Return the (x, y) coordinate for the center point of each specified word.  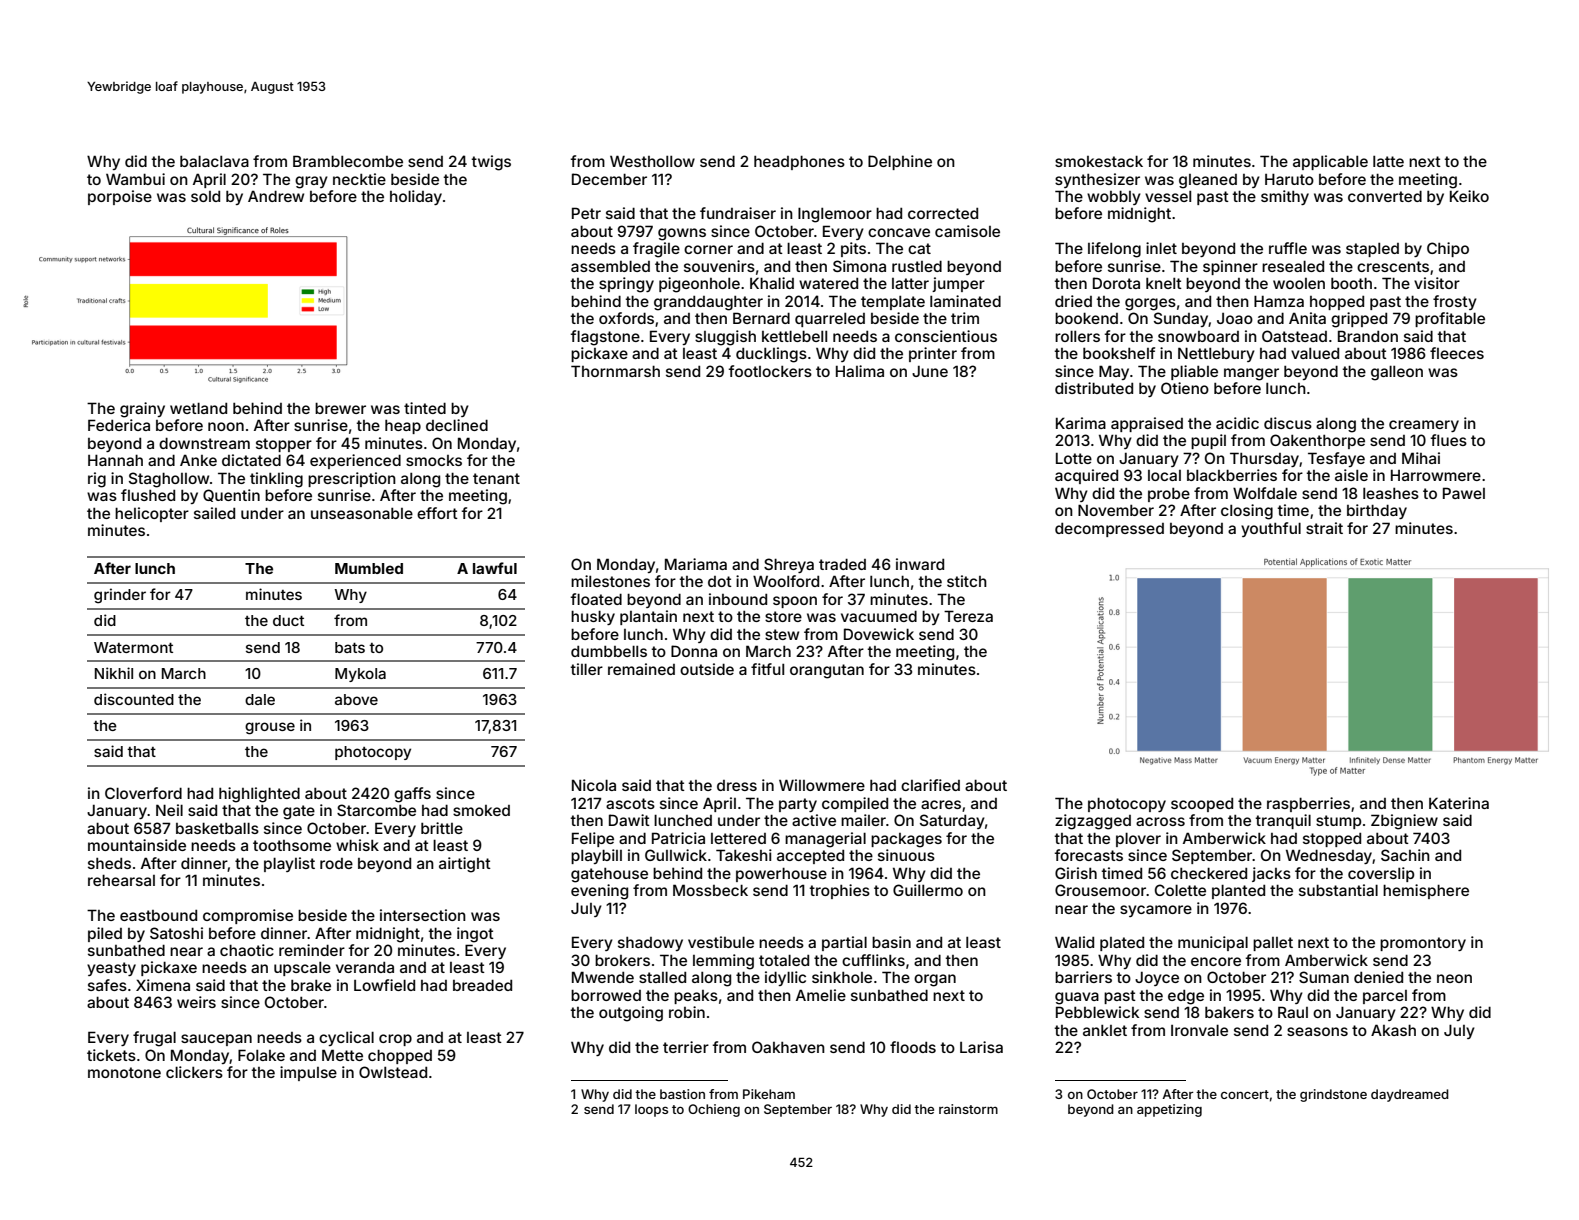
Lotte (1074, 458)
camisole (967, 231)
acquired (1086, 476)
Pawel (1464, 493)
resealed (1293, 266)
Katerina (1459, 803)
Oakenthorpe (1317, 441)
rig (97, 480)
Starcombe (376, 810)
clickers (194, 1072)
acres (941, 804)
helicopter (152, 514)
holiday (416, 197)
